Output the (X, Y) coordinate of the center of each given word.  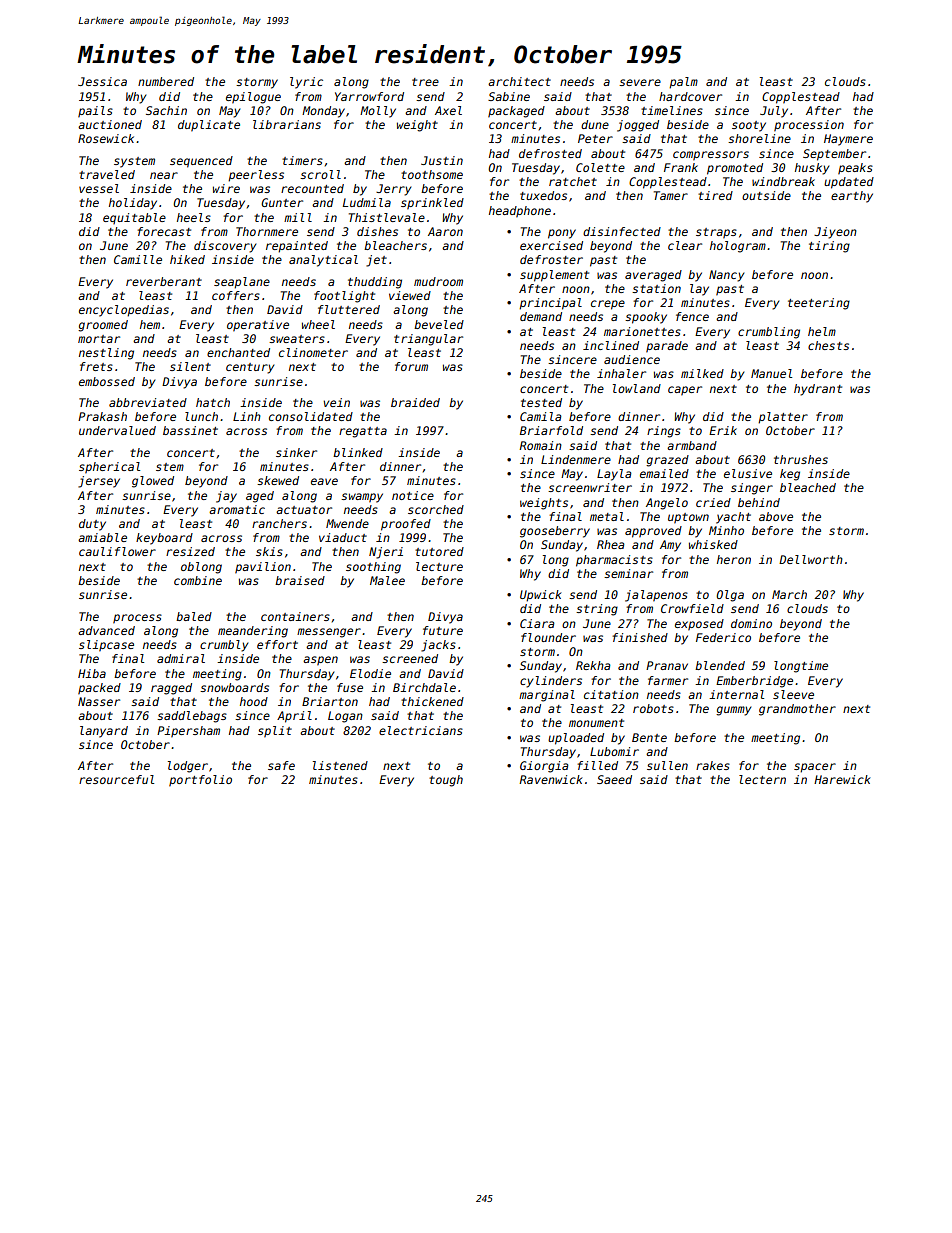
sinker (296, 452)
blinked (358, 452)
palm (683, 83)
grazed (667, 461)
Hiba (92, 673)
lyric (306, 83)
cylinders (551, 682)
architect (519, 81)
